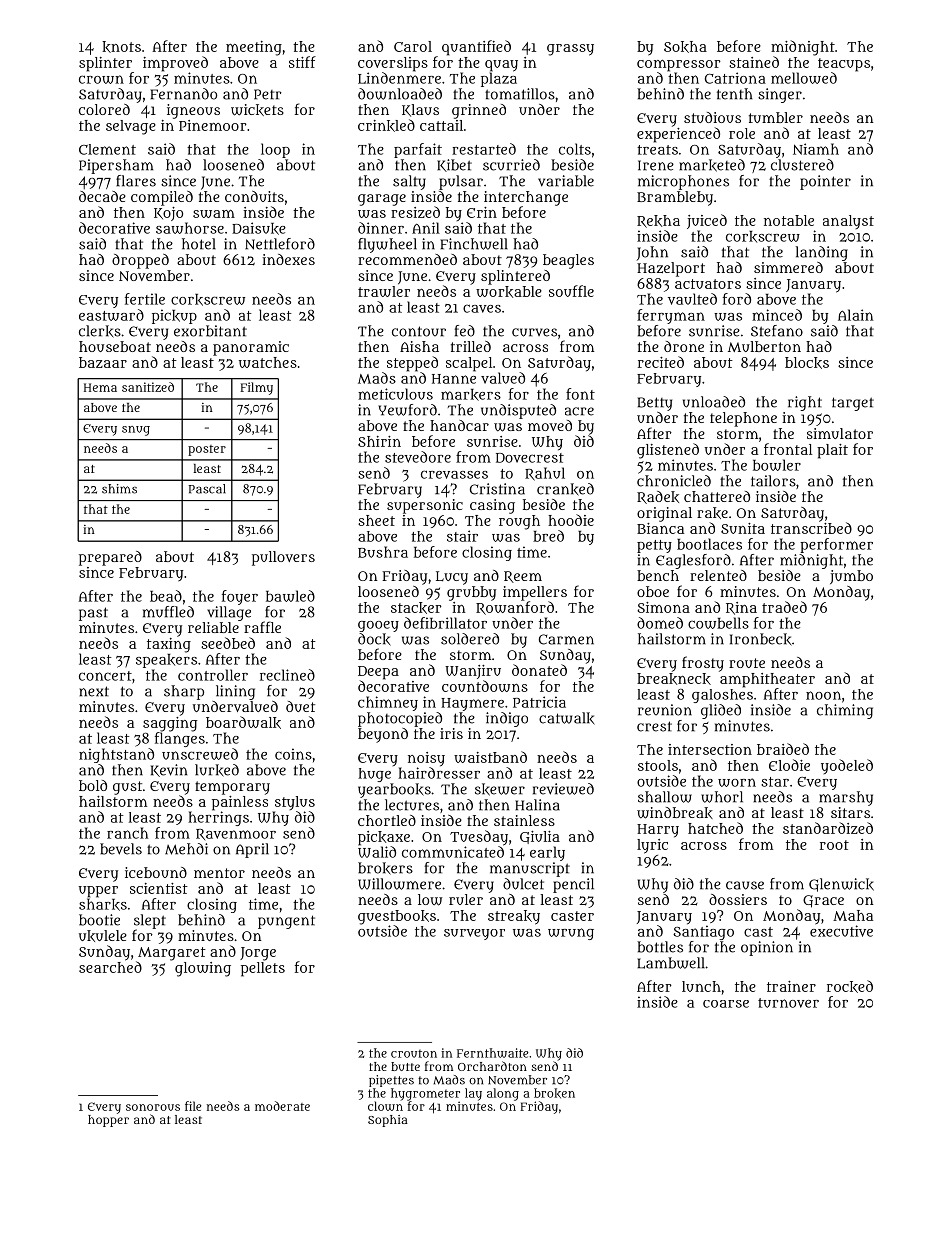 The width and height of the screenshot is (952, 1233). I want to click on stevedore, so click(418, 457).
